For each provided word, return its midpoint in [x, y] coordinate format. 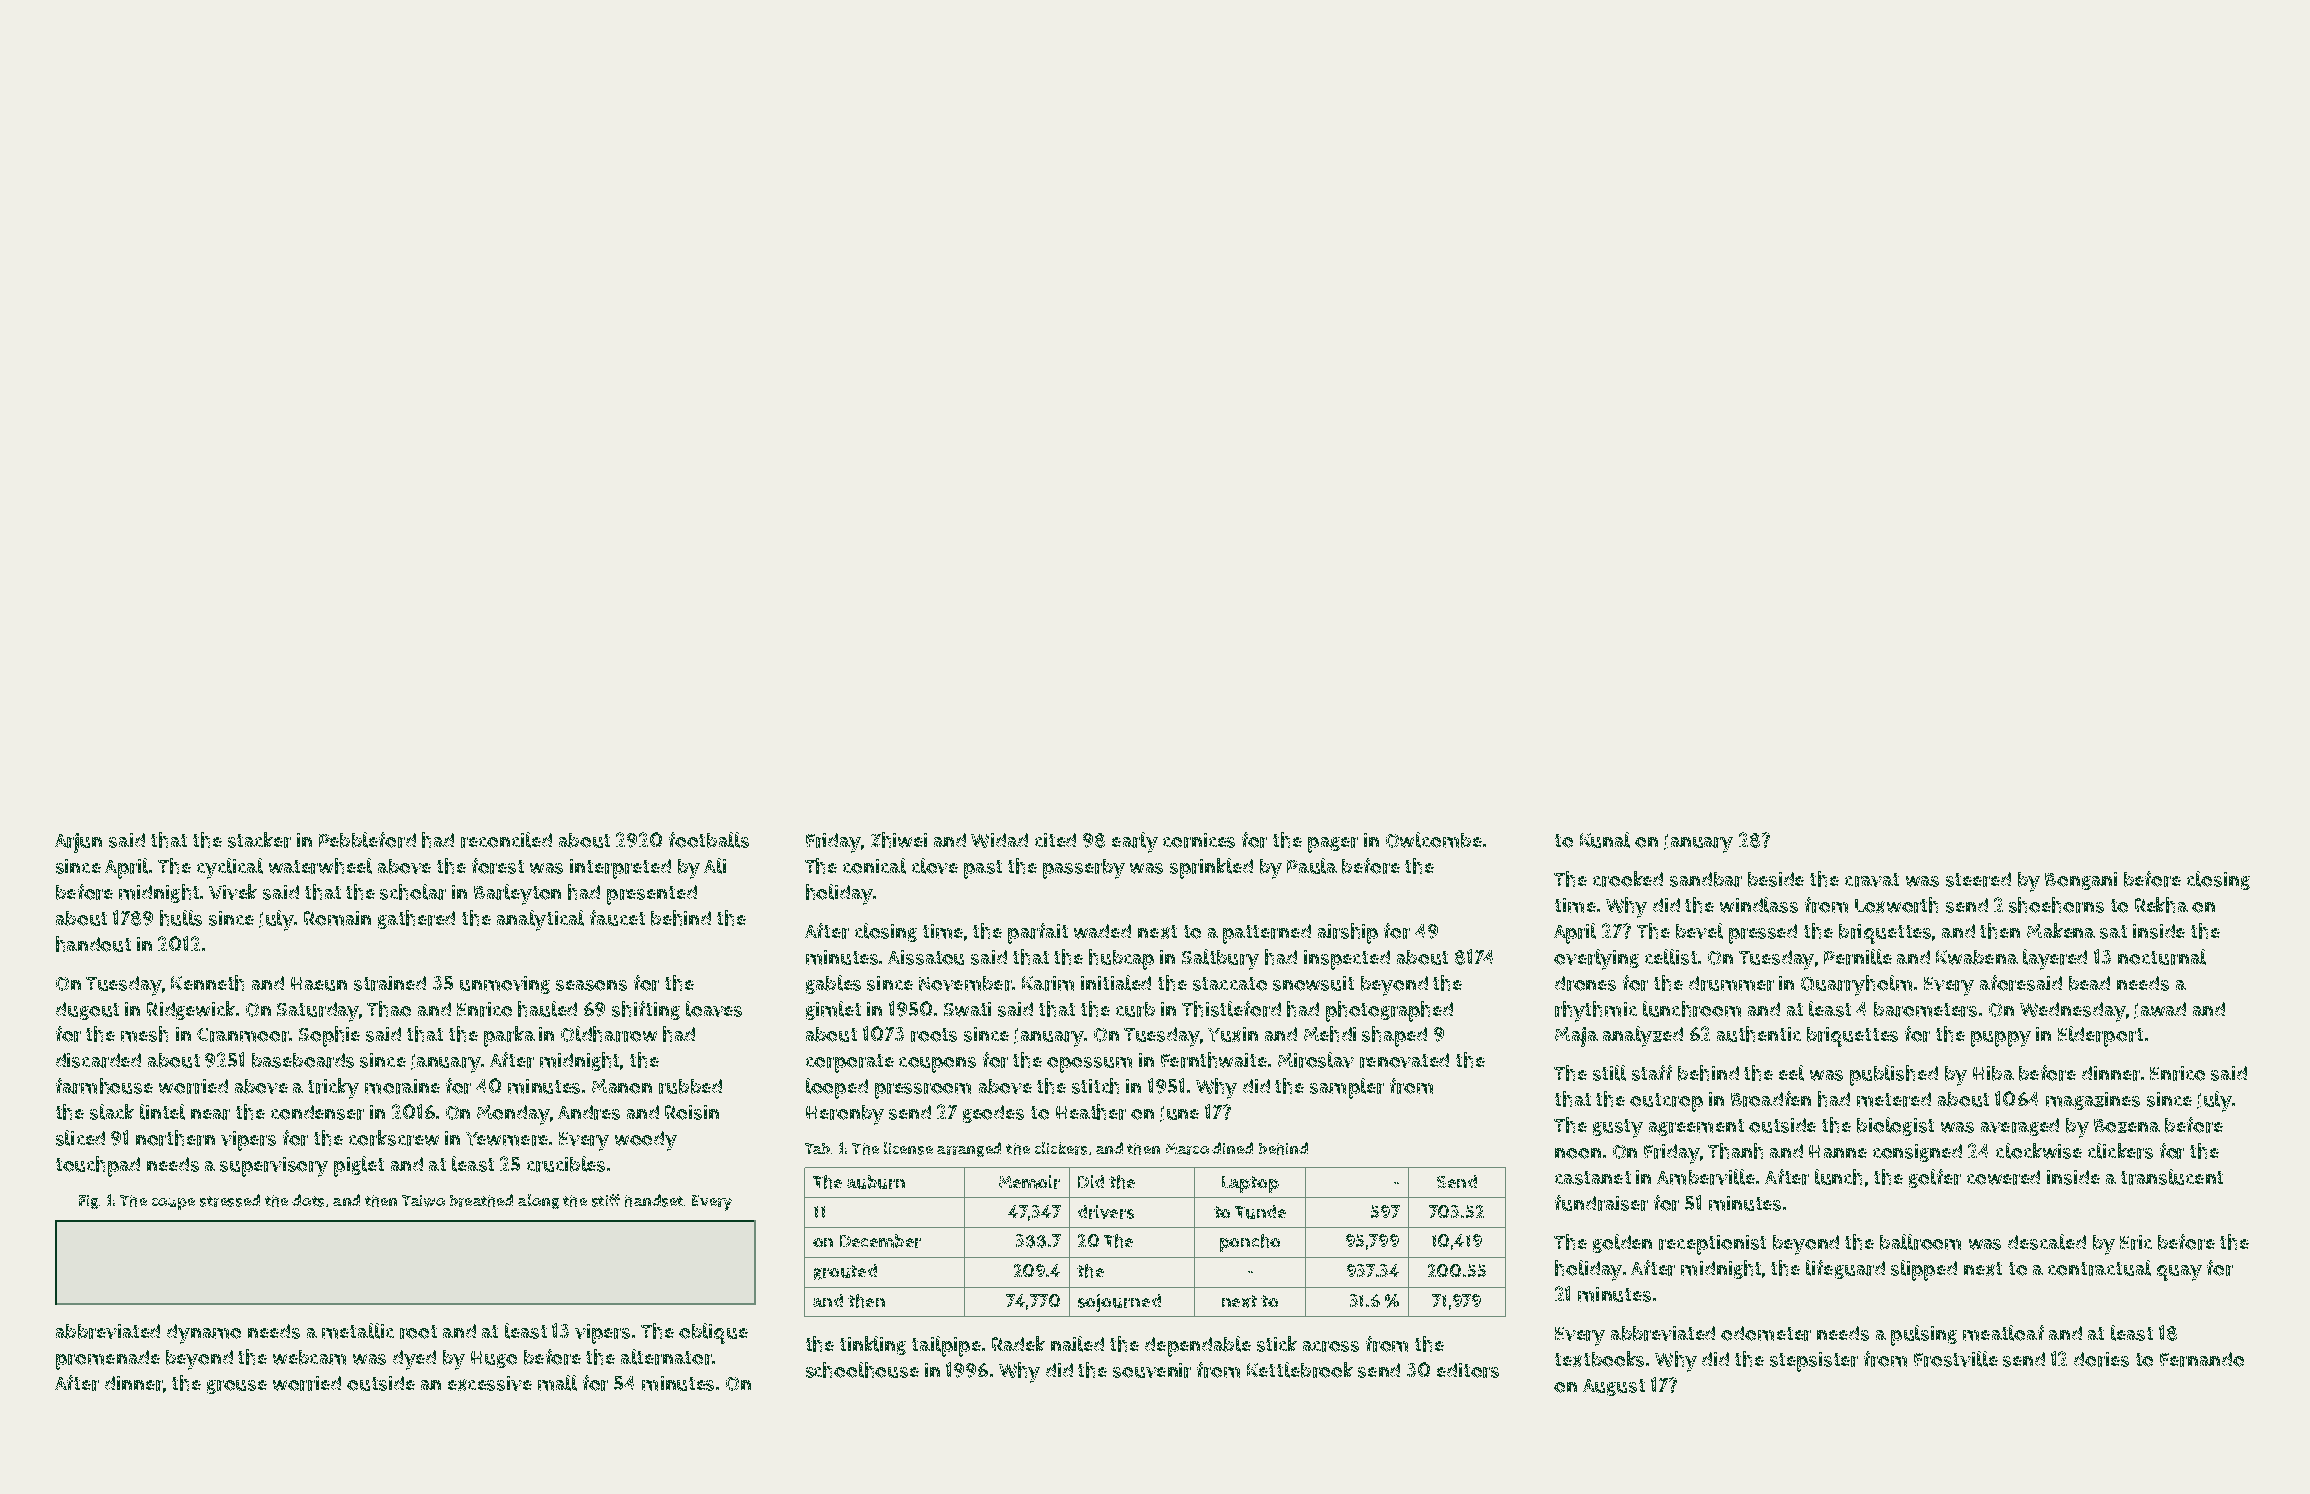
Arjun [78, 843]
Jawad [2160, 1010]
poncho [1250, 1243]
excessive [490, 1383]
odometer [1766, 1333]
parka [509, 1036]
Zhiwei [899, 840]
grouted [845, 1272]
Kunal [1605, 840]
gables [833, 984]
